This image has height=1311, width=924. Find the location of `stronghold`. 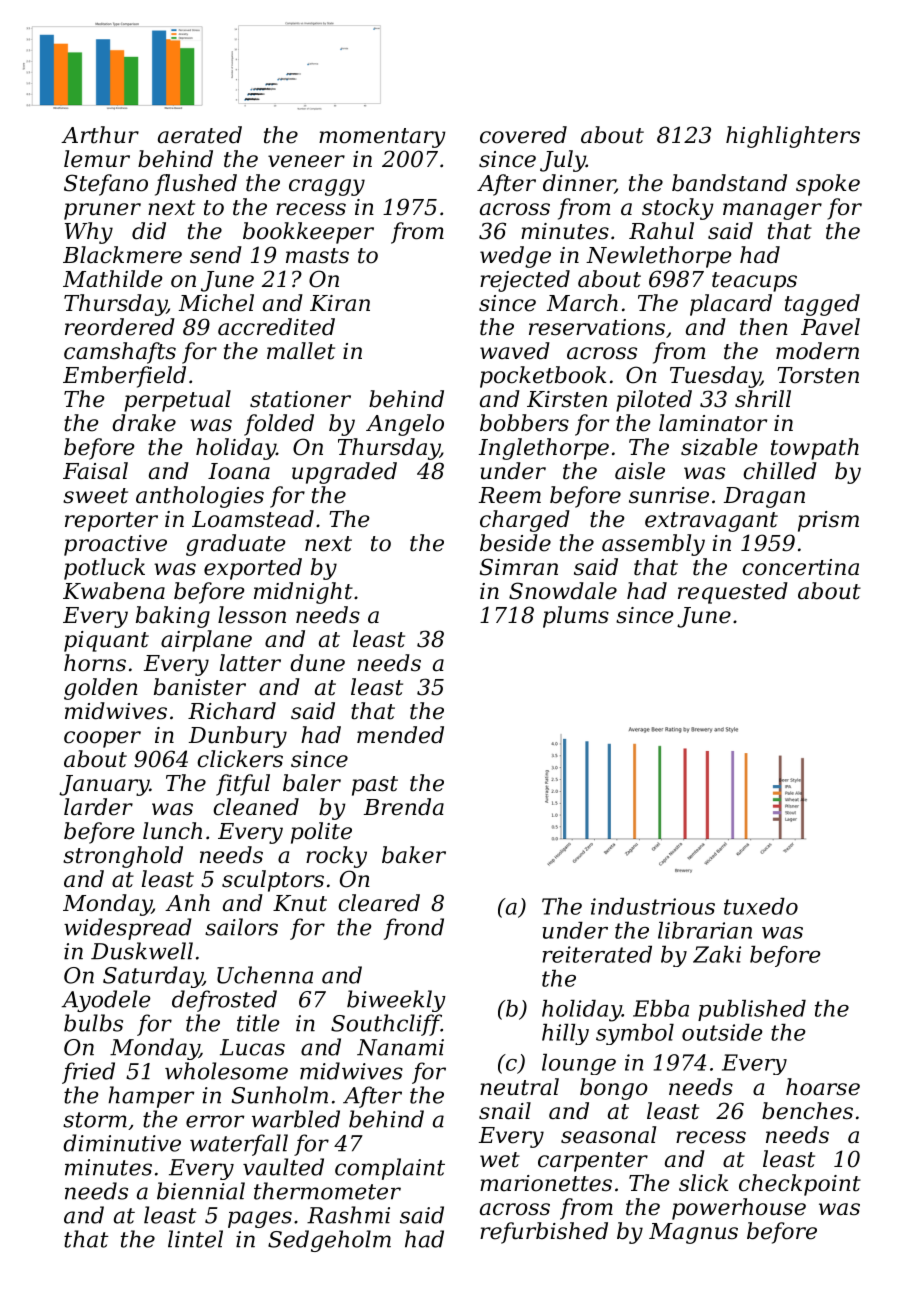

stronghold is located at coordinates (123, 857).
